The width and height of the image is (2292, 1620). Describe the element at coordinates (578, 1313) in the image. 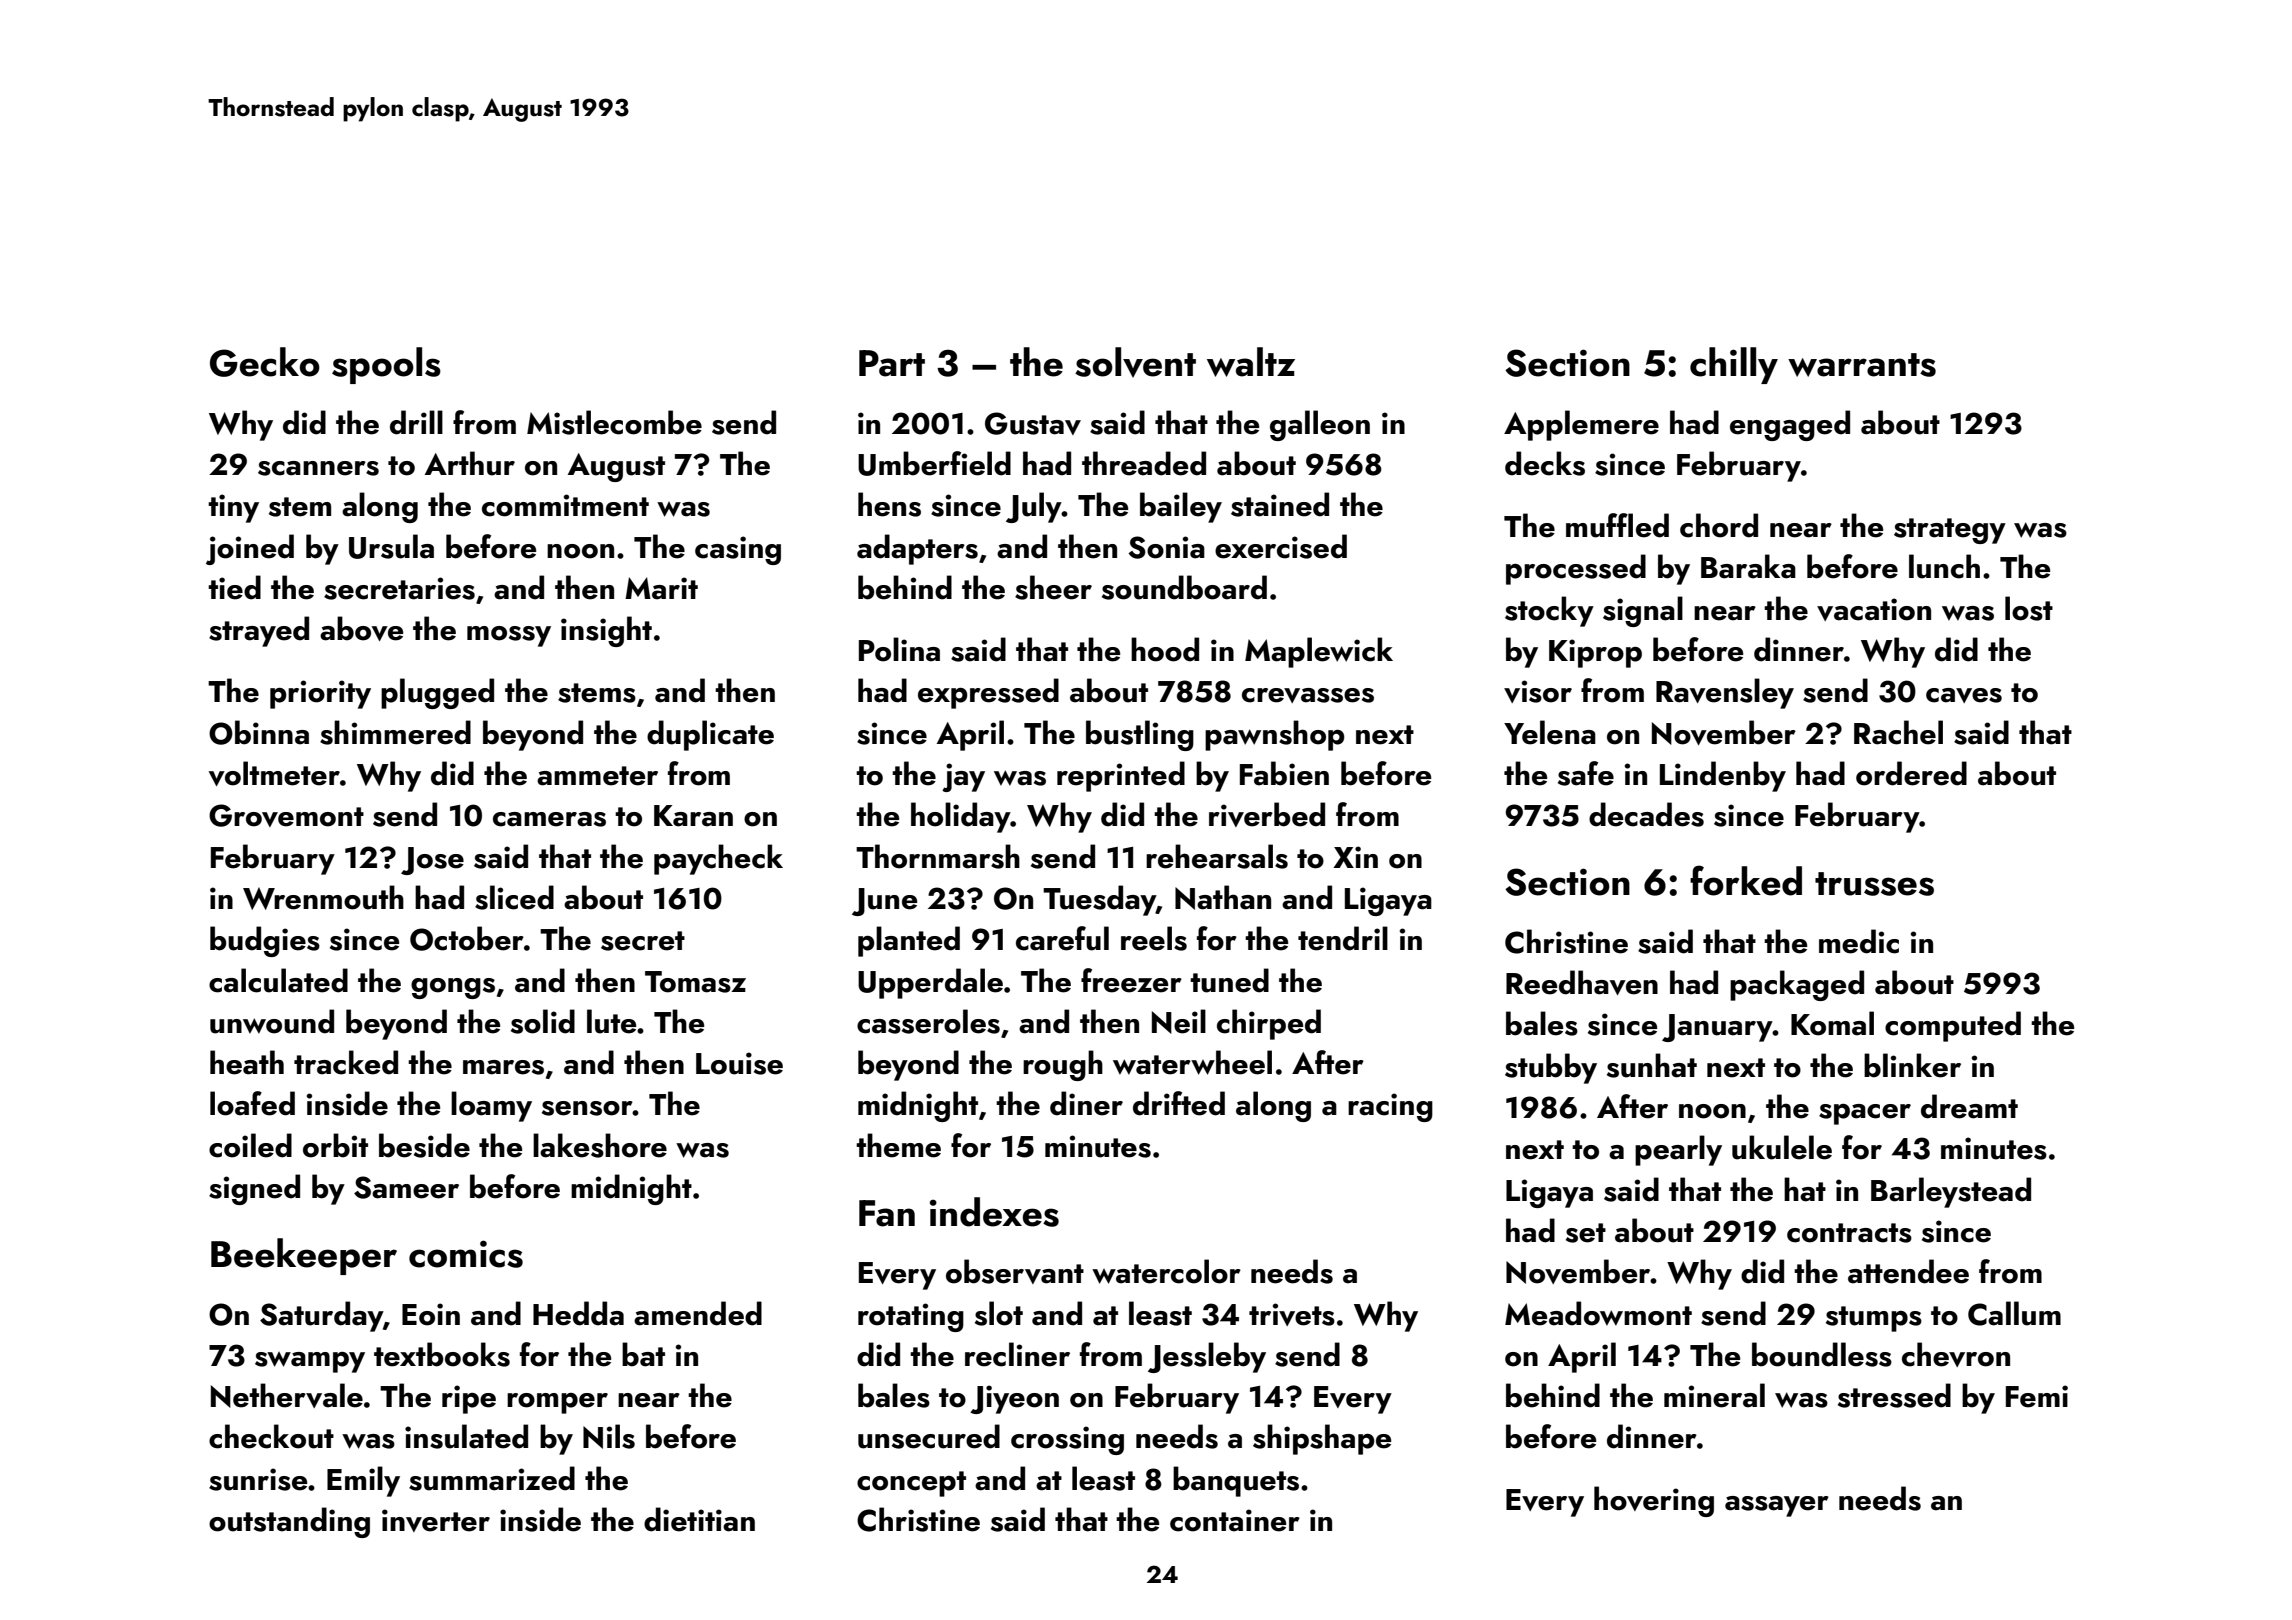

I see `Hedda` at that location.
